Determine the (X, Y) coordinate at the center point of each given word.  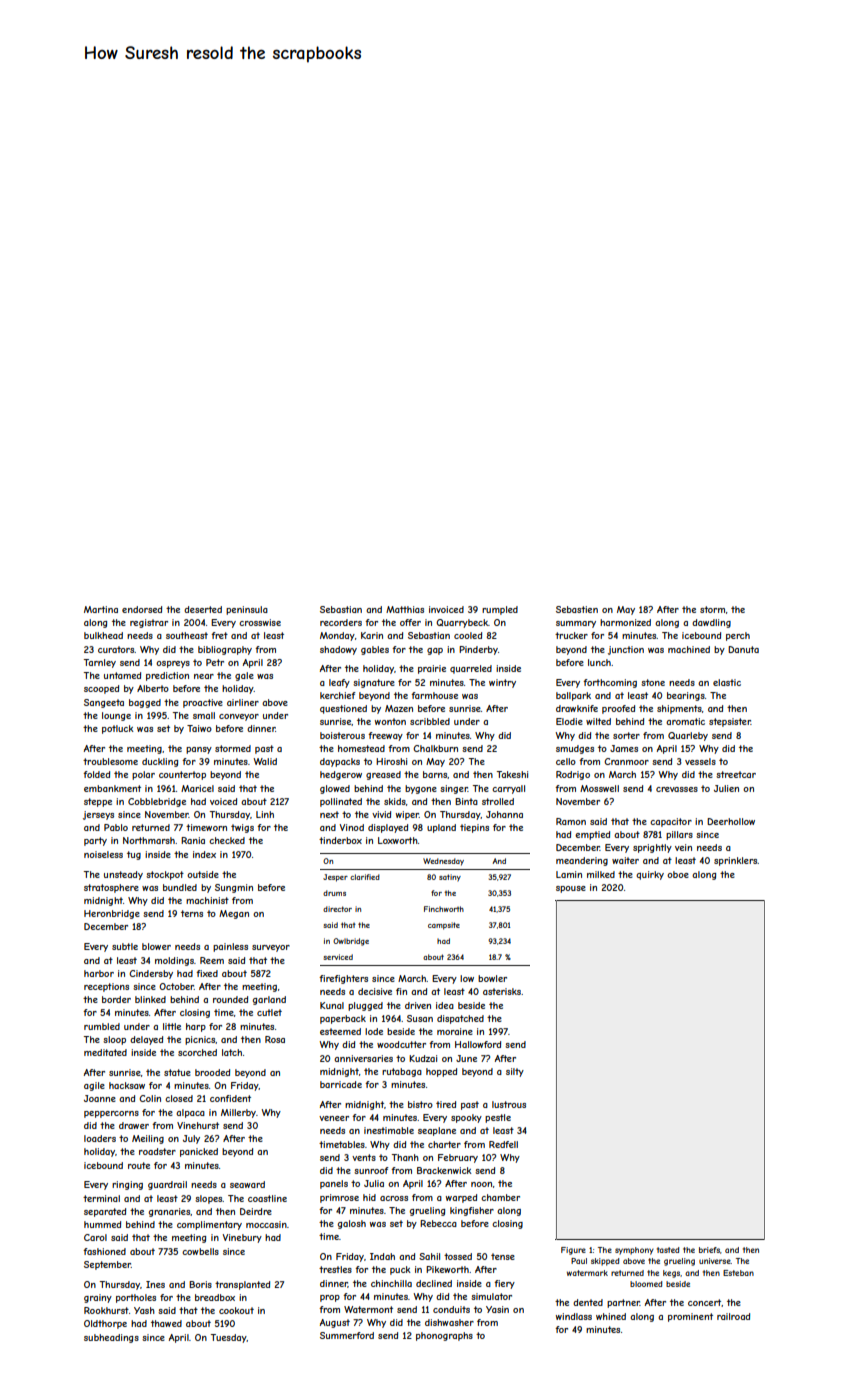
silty (515, 1072)
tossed (458, 1256)
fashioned (104, 1251)
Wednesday (443, 862)
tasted (668, 1250)
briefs (709, 1250)
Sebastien (577, 609)
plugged (365, 1006)
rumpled (500, 610)
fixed (207, 973)
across (394, 1198)
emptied (592, 835)
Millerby (238, 1113)
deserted (203, 609)
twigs (242, 828)
